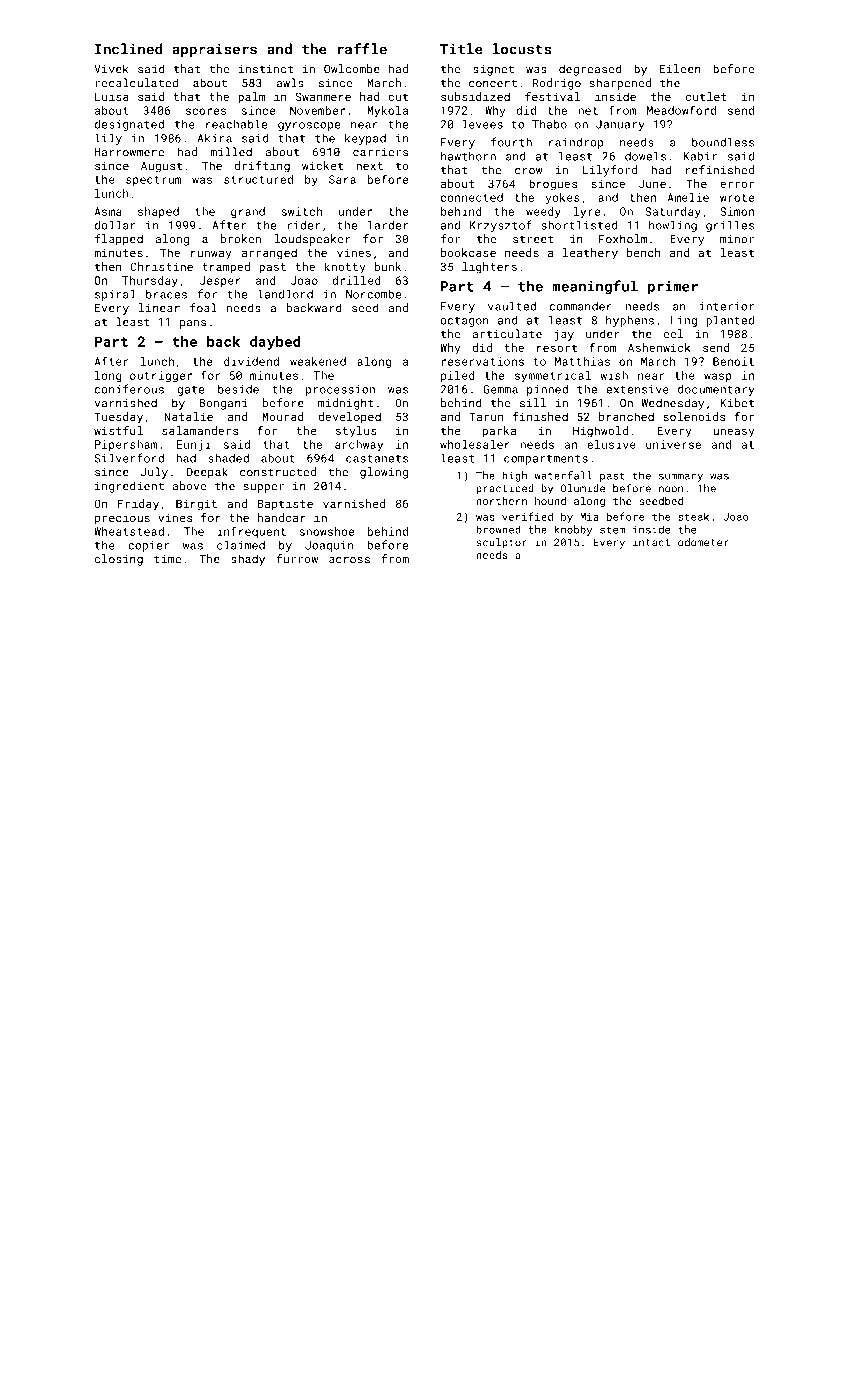  Describe the element at coordinates (644, 252) in the document. I see `bench` at that location.
